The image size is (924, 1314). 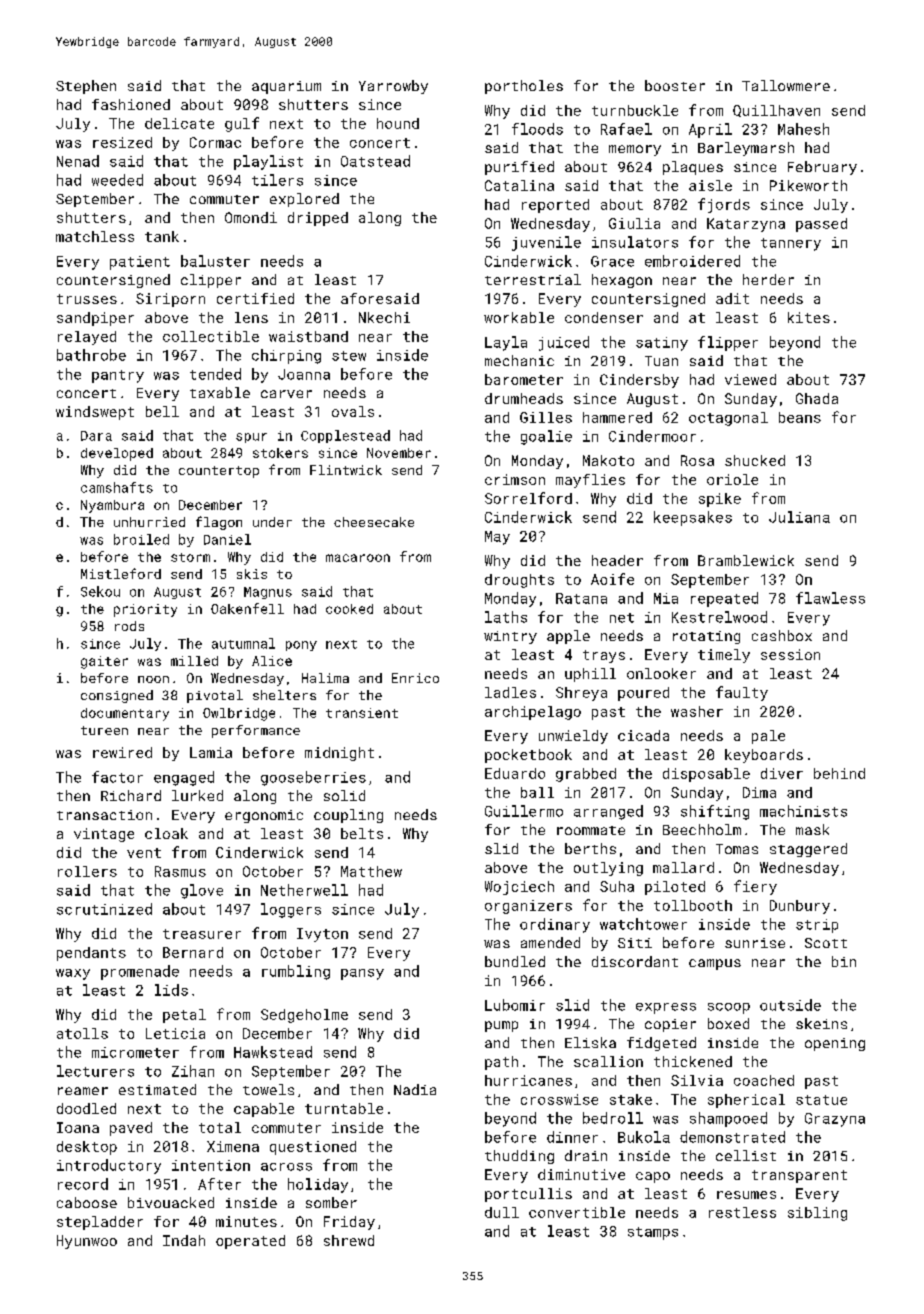 What do you see at coordinates (91, 355) in the screenshot?
I see `bathrobe` at bounding box center [91, 355].
